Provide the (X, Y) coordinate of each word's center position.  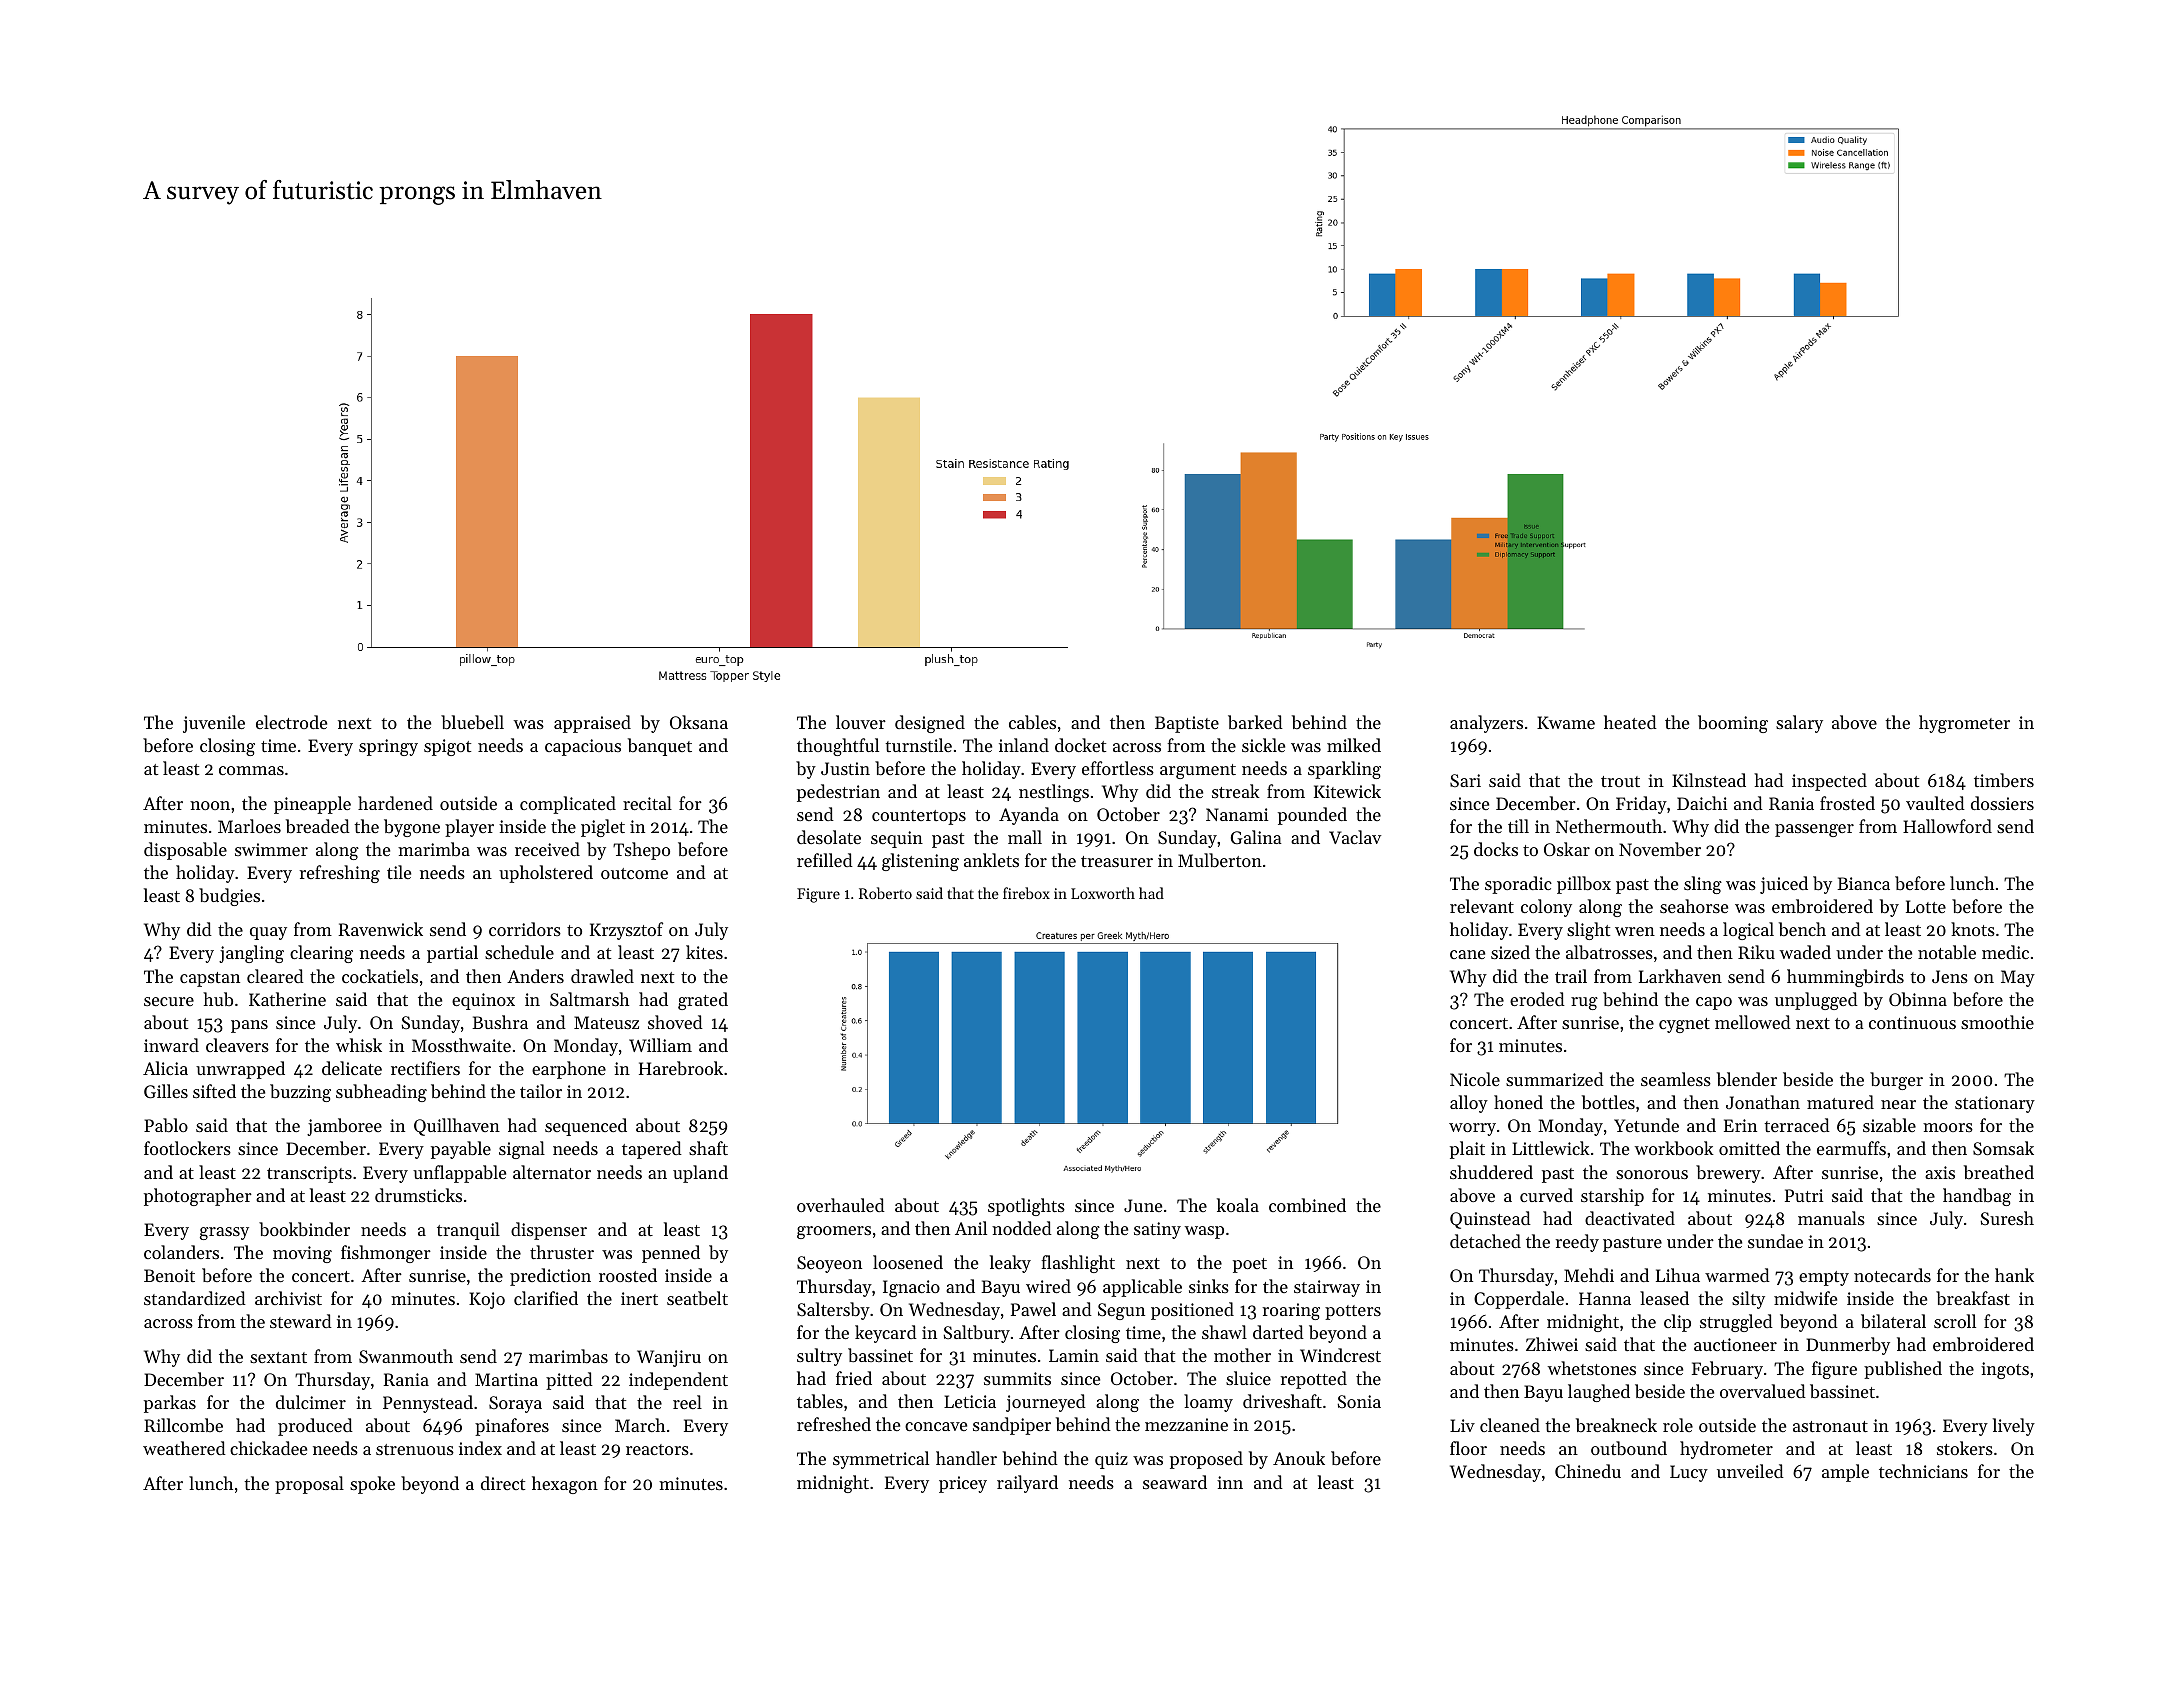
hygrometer (1964, 724)
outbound (1629, 1448)
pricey (963, 1484)
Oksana (699, 722)
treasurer (1117, 861)
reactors (657, 1449)
